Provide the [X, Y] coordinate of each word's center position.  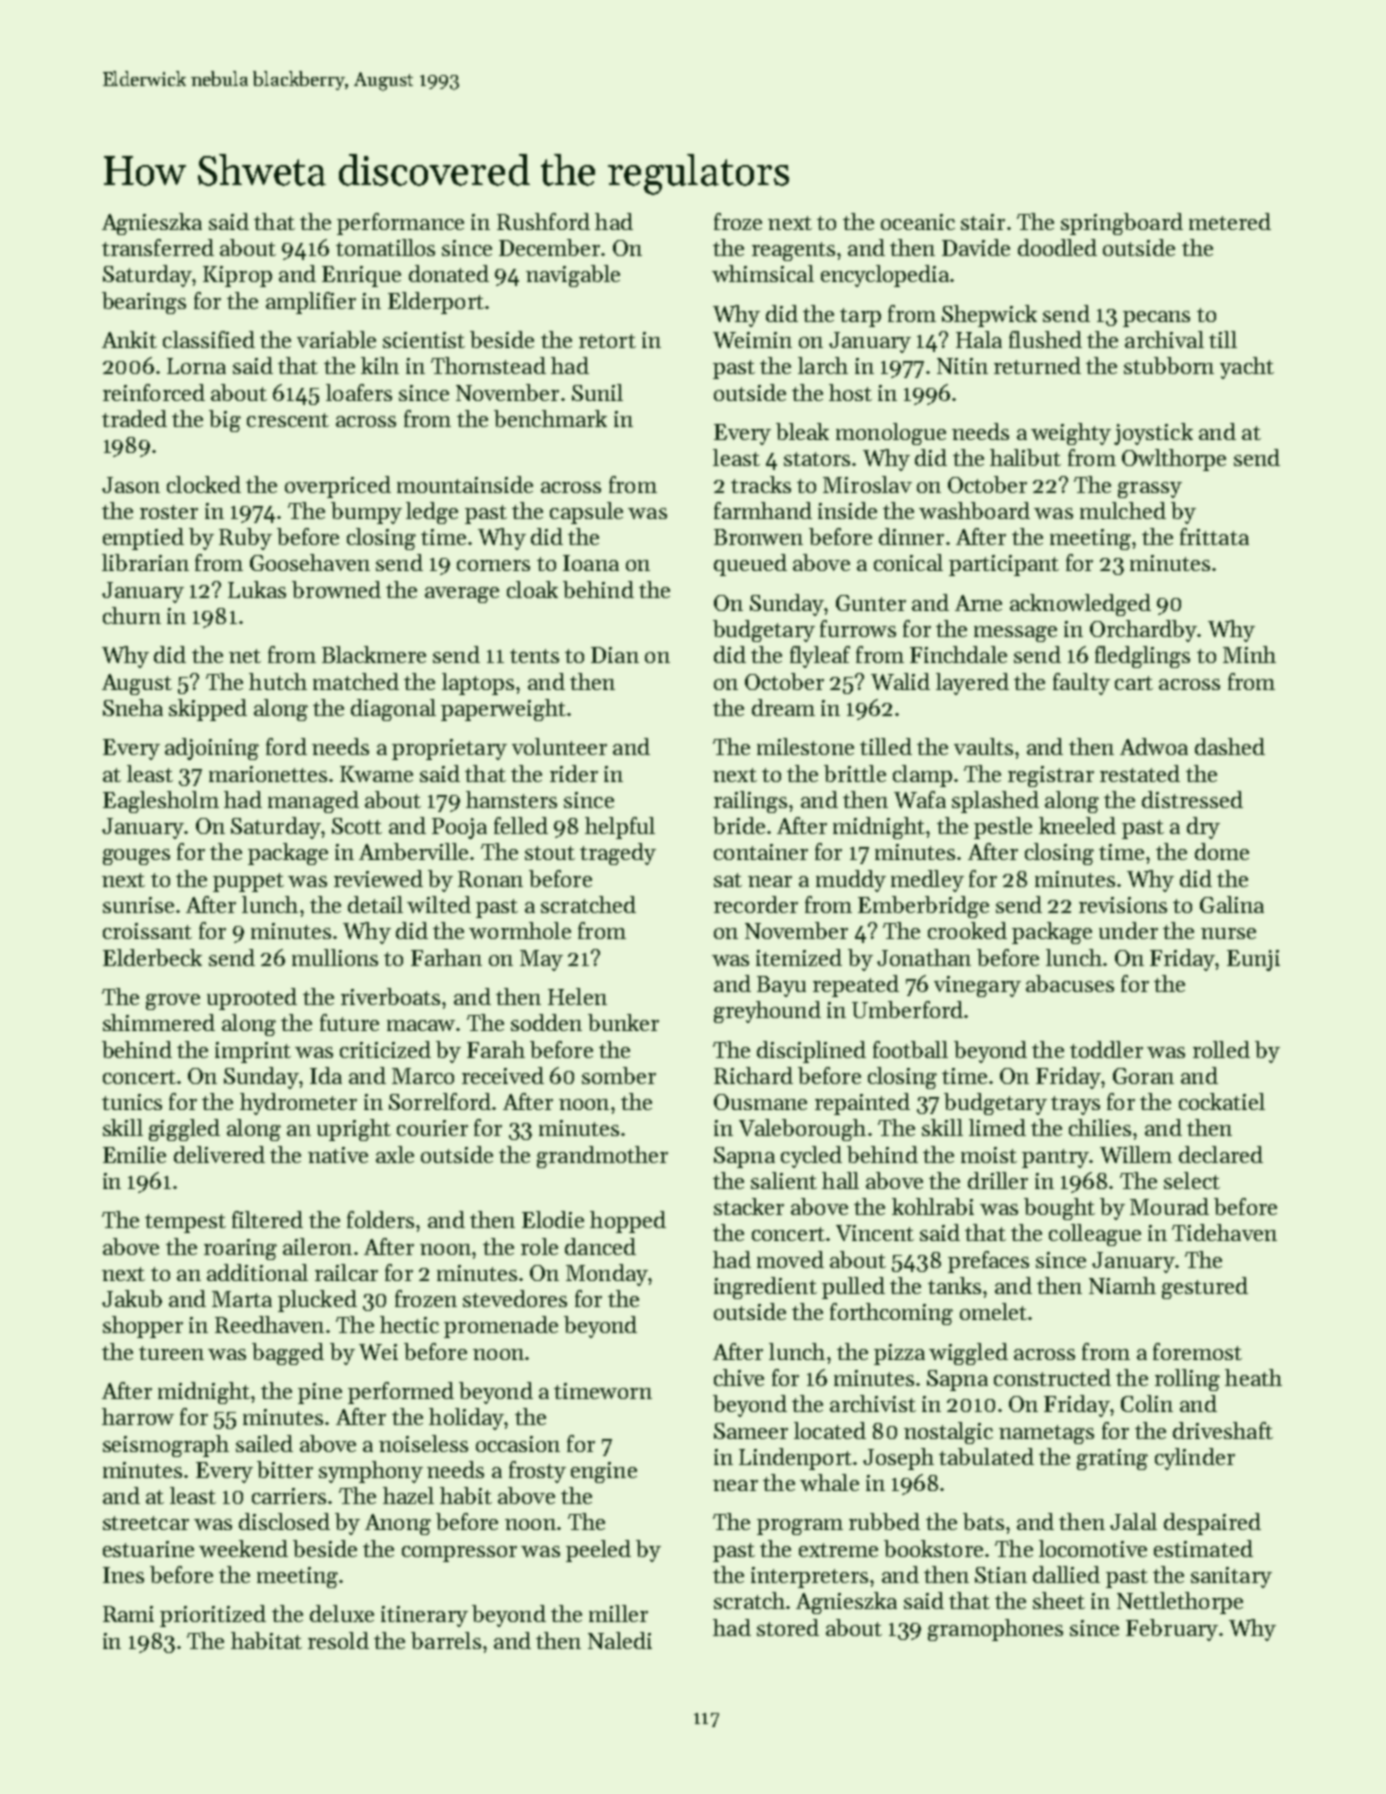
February [1172, 1630]
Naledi [620, 1640]
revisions [1123, 905]
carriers [289, 1496]
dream [783, 707]
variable [336, 339]
